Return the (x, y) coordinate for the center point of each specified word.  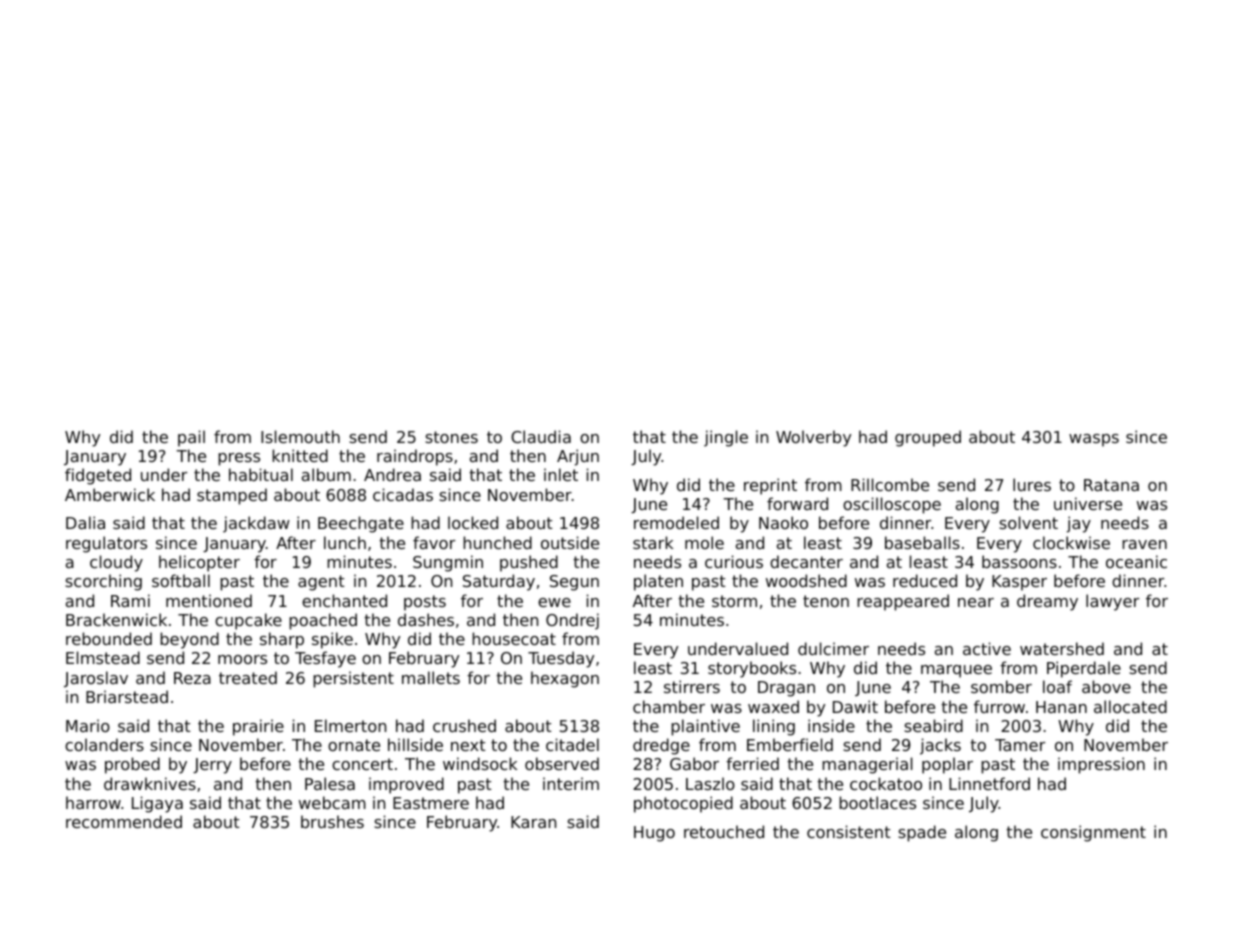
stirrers (692, 686)
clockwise (1071, 542)
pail (191, 438)
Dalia (85, 522)
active (987, 648)
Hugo (654, 834)
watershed (1062, 648)
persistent (353, 679)
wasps (1094, 440)
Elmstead (103, 657)
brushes (332, 821)
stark (653, 542)
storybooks (752, 669)
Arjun (578, 457)
